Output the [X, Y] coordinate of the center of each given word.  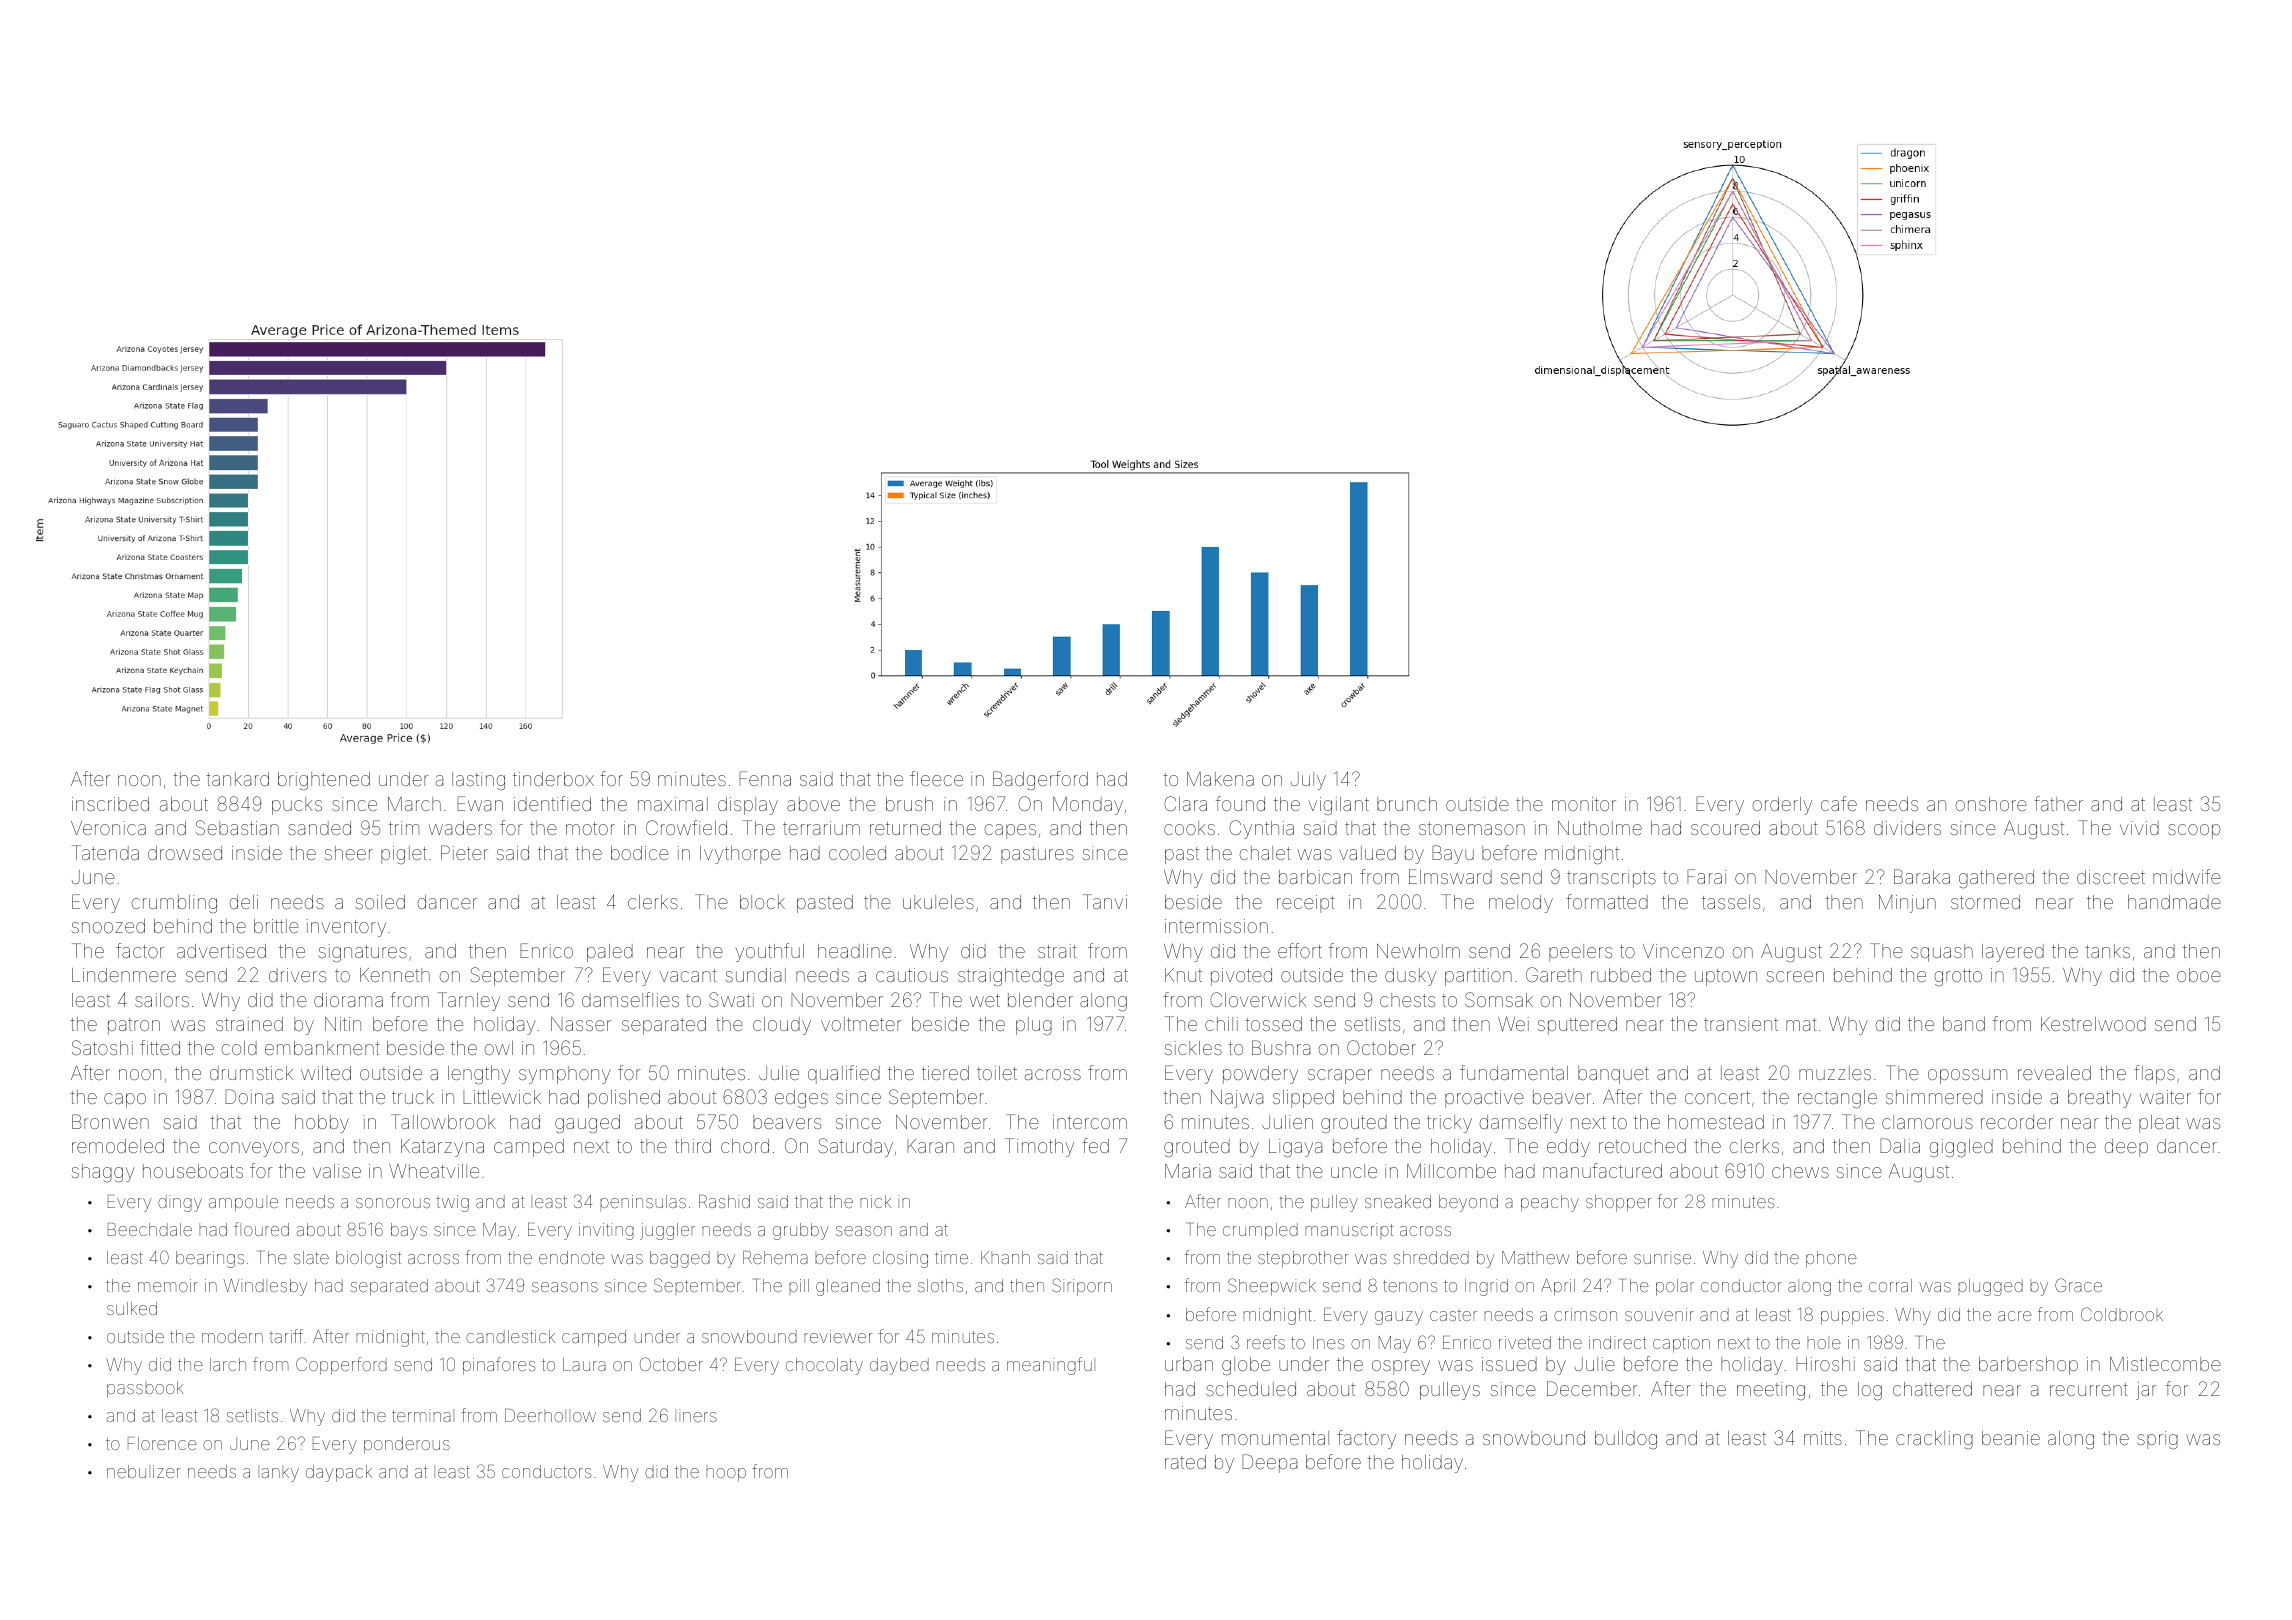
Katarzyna [442, 1148]
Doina [249, 1096]
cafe [1839, 803]
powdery [1260, 1075]
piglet [404, 855]
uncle [1354, 1171]
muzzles [1835, 1073]
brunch [1407, 804]
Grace [2078, 1285]
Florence [162, 1443]
